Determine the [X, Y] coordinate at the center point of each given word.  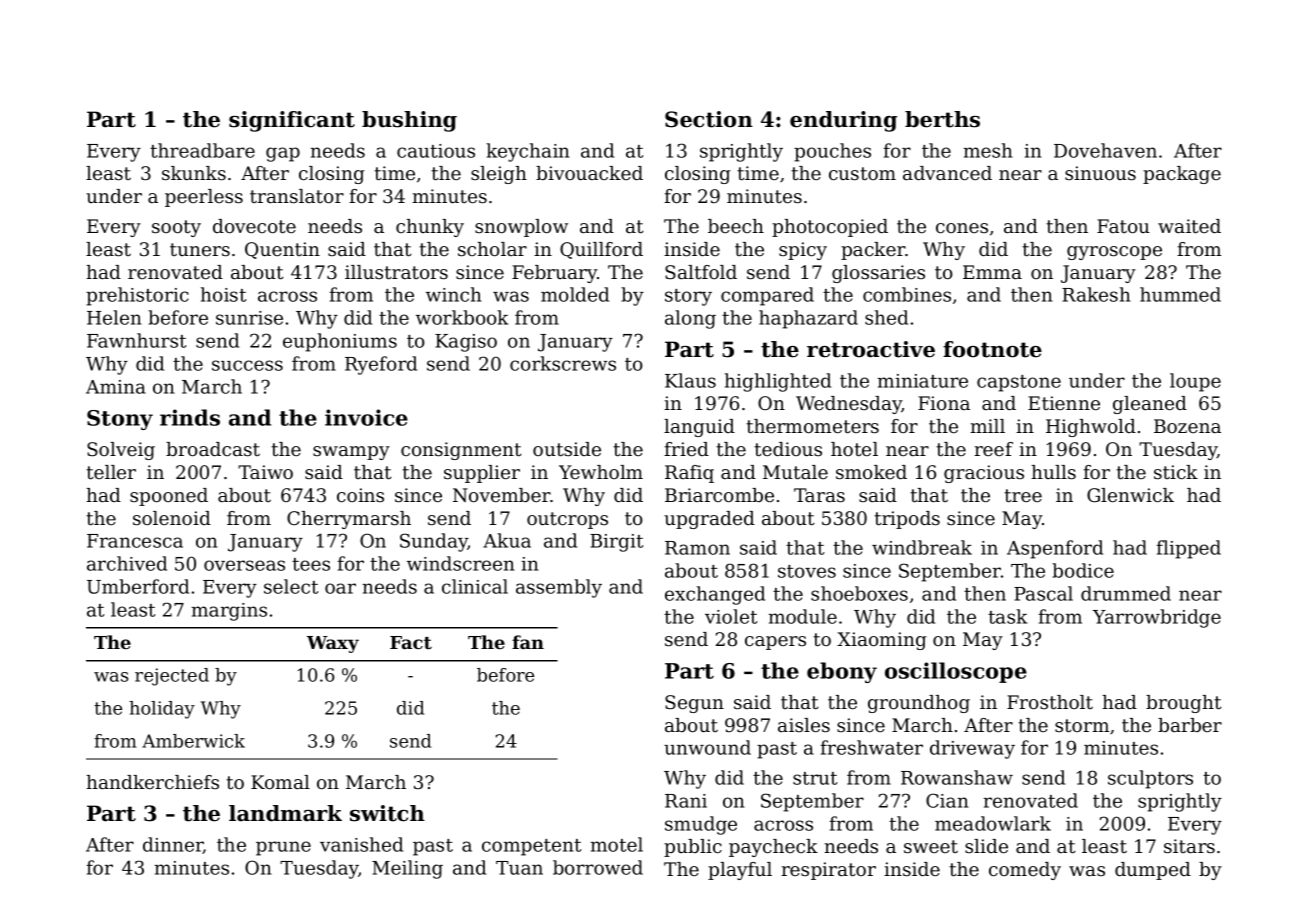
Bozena [1187, 426]
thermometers [812, 426]
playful [740, 871]
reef [994, 449]
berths [942, 119]
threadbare [202, 150]
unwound [707, 747]
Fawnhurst [136, 340]
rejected [172, 677]
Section [709, 119]
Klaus [690, 380]
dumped [1153, 871]
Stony [120, 420]
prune [283, 848]
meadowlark [993, 823]
